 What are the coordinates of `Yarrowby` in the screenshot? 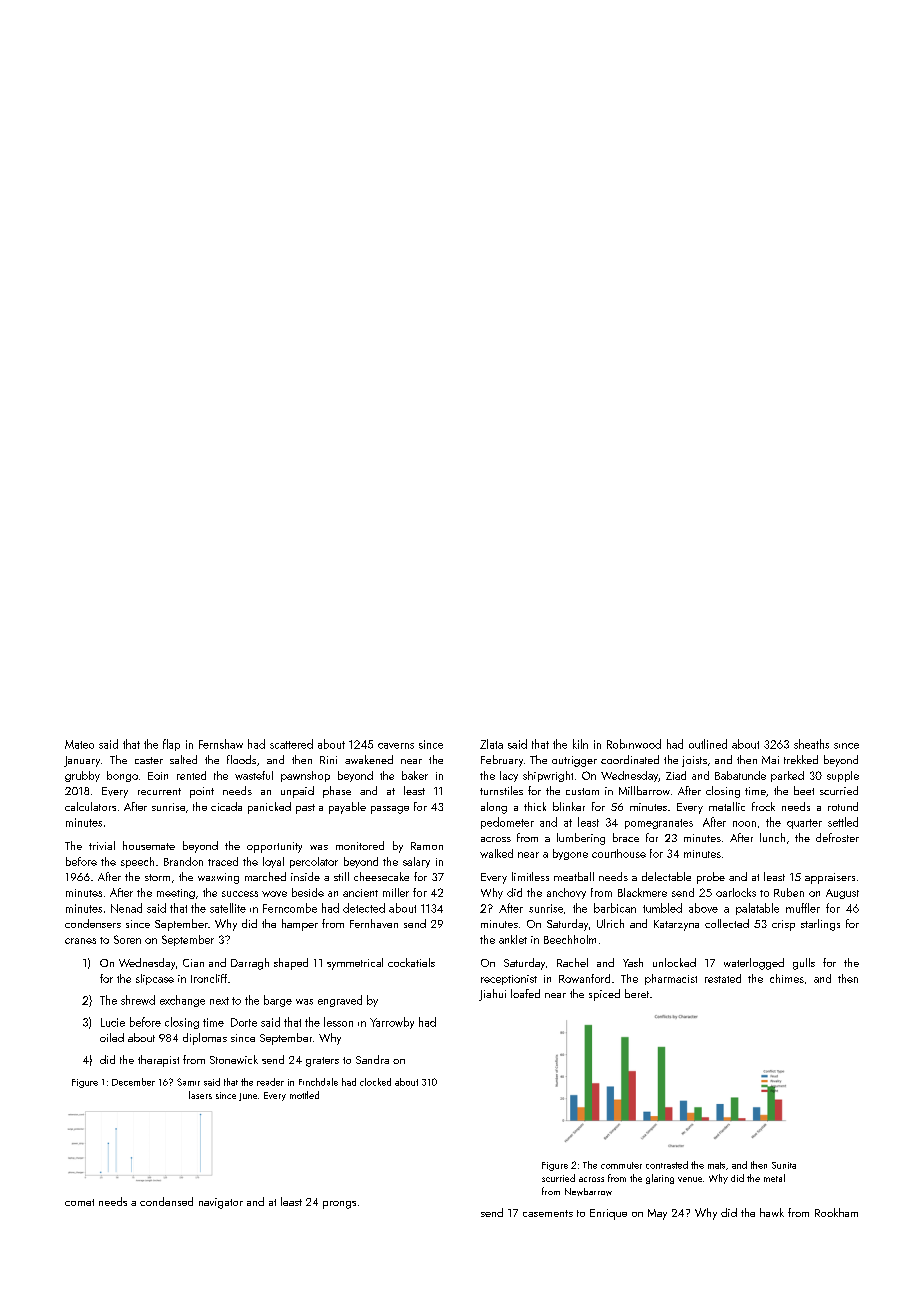 It's located at (392, 1023).
